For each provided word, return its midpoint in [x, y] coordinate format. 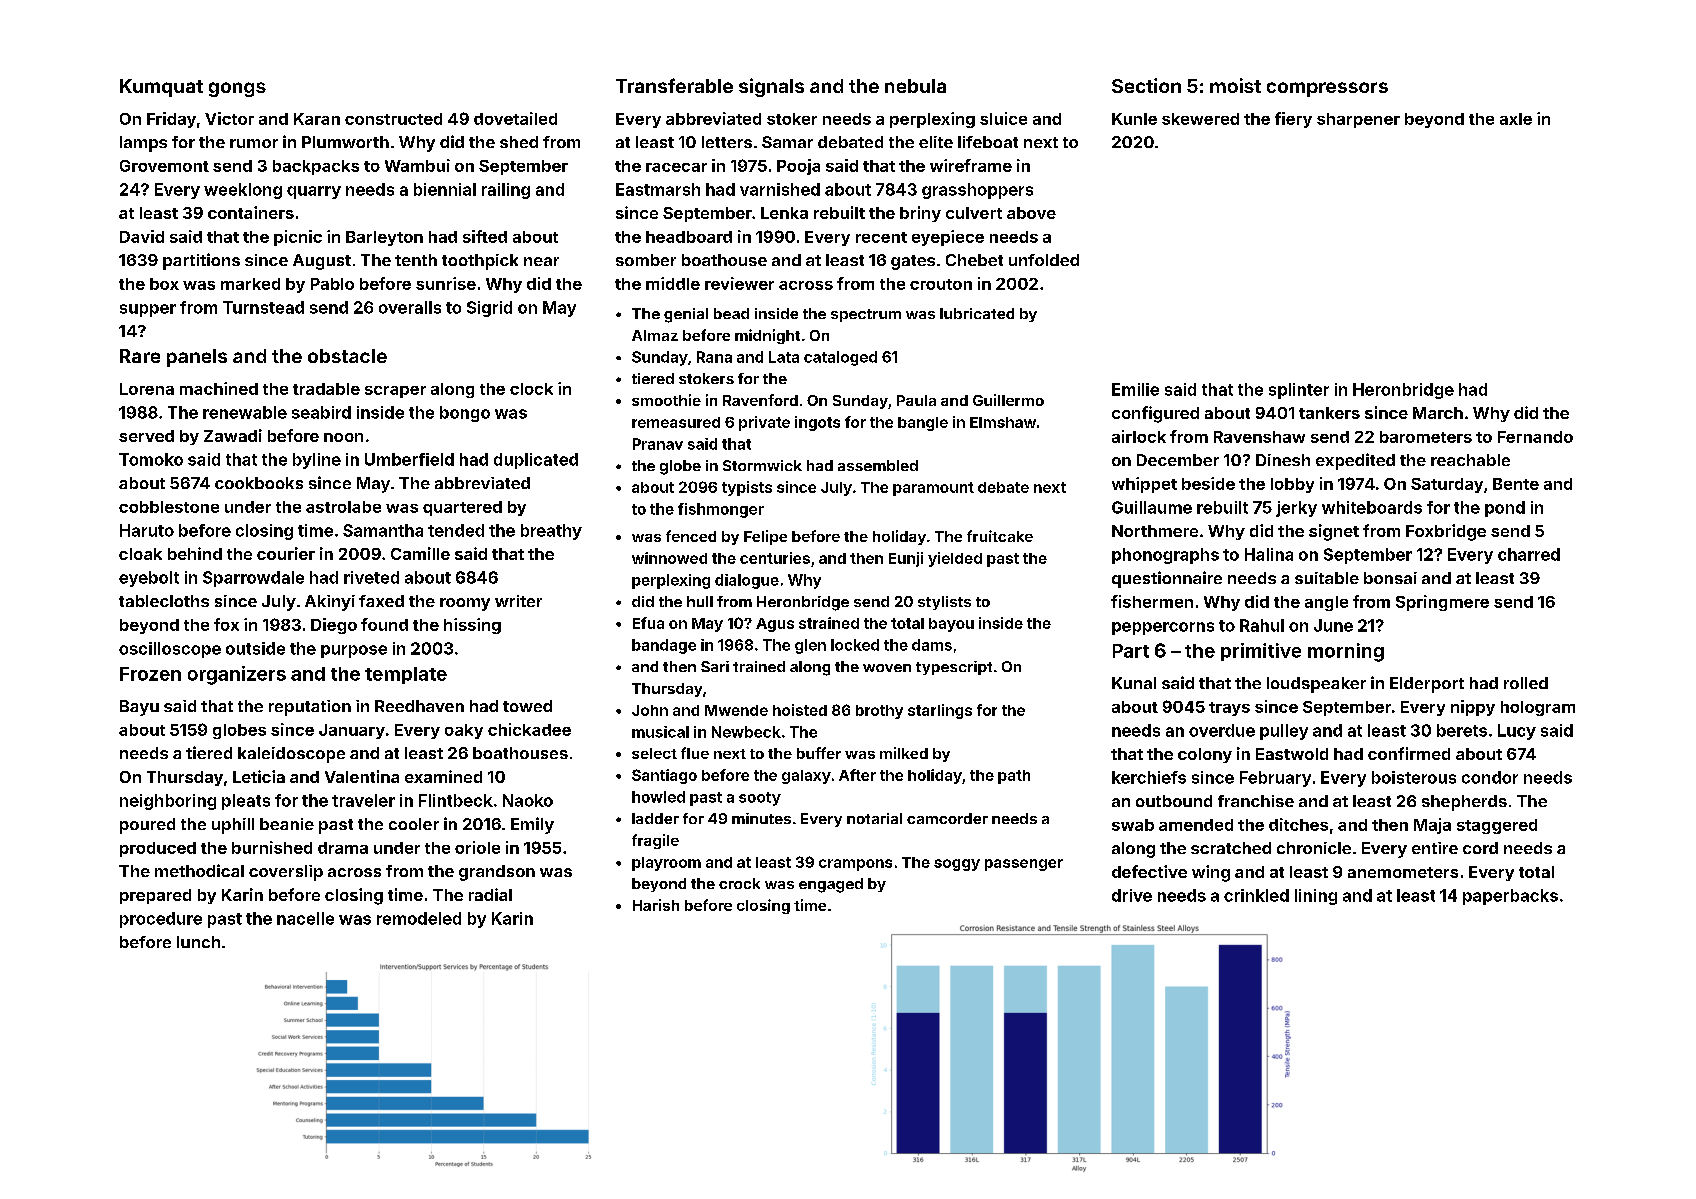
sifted [485, 236]
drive [1132, 895]
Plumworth [345, 142]
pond [1505, 509]
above [1031, 213]
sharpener [1358, 120]
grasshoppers [977, 191]
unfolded [1044, 260]
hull [700, 601]
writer [518, 601]
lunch [198, 942]
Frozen [150, 674]
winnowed [669, 558]
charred [1529, 554]
